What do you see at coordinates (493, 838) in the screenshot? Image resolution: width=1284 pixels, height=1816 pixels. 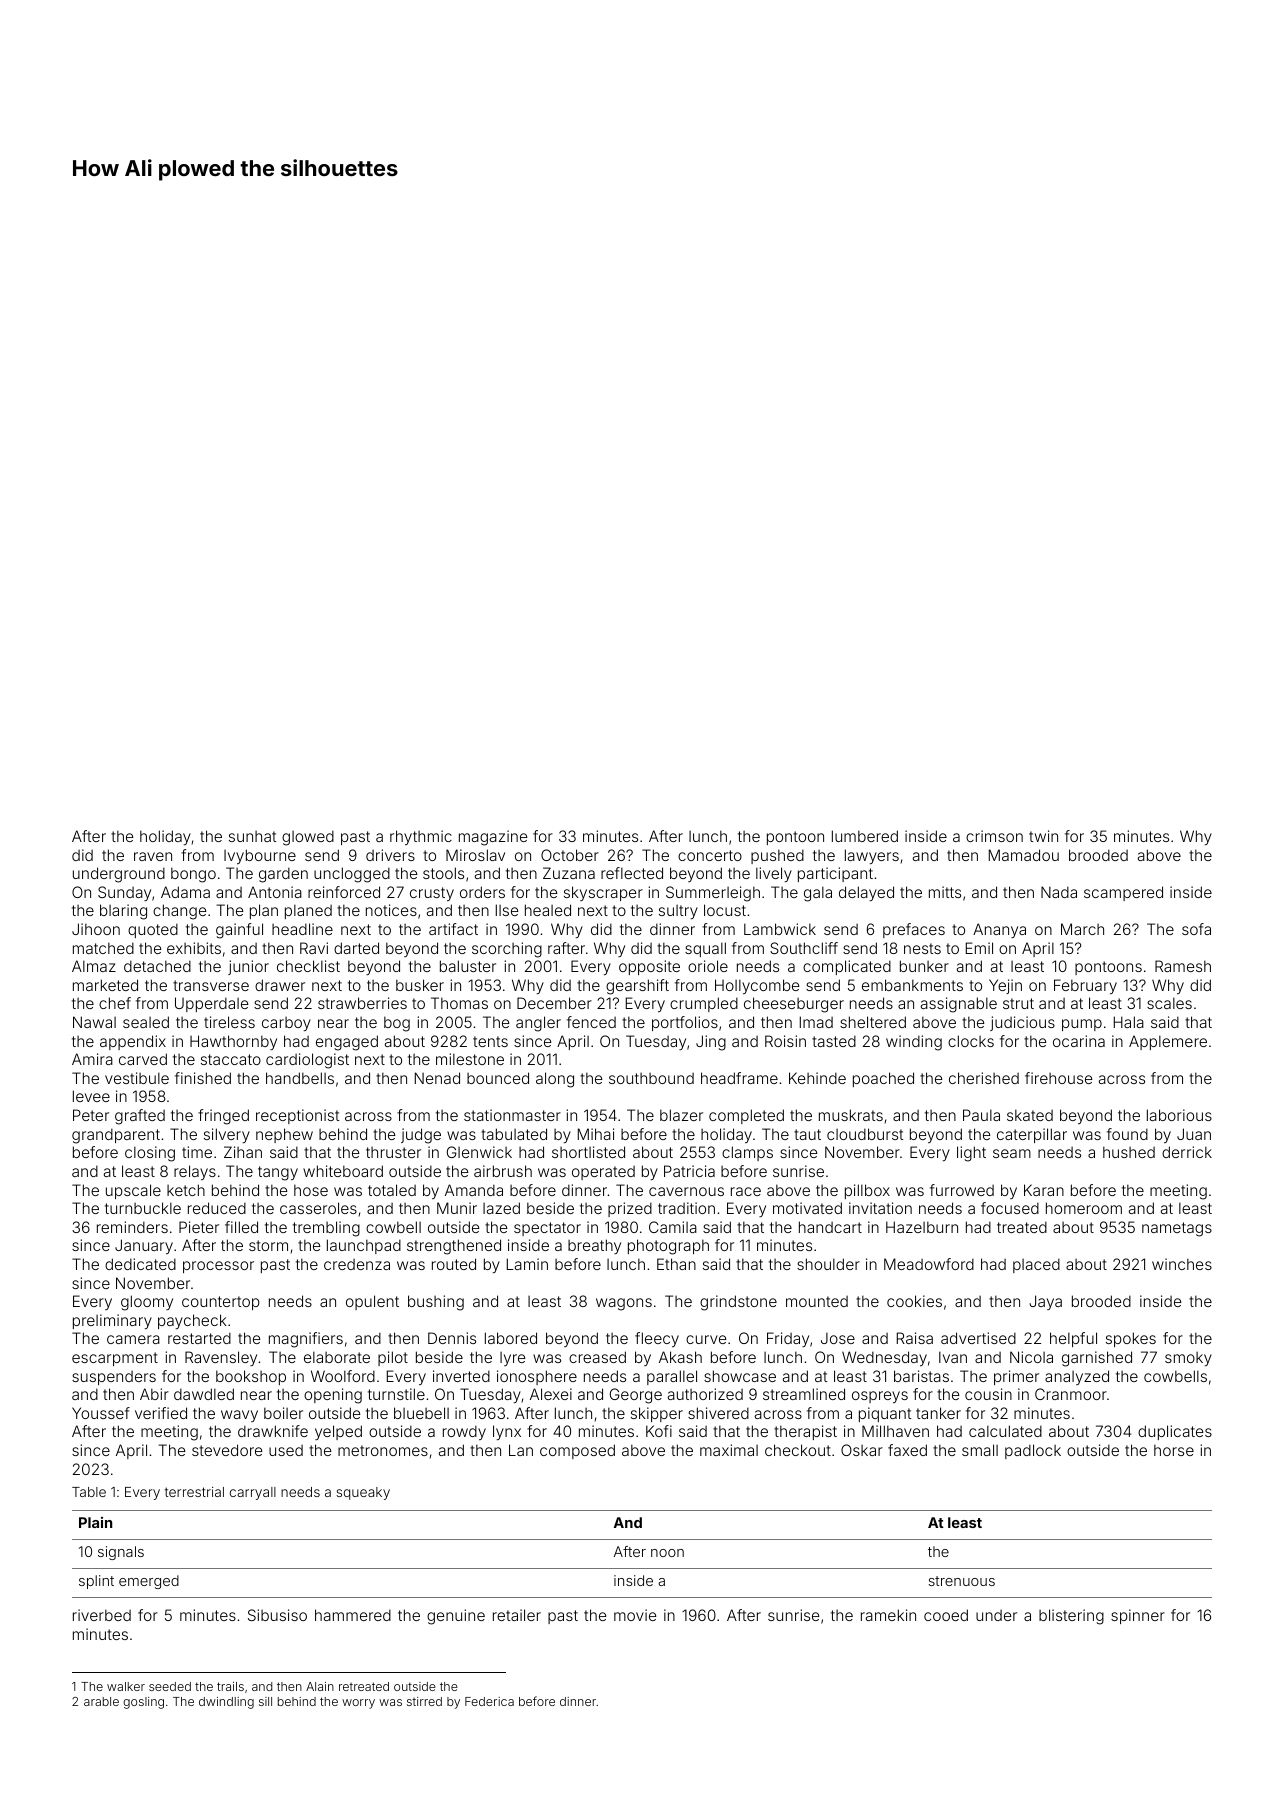 I see `magazine` at bounding box center [493, 838].
